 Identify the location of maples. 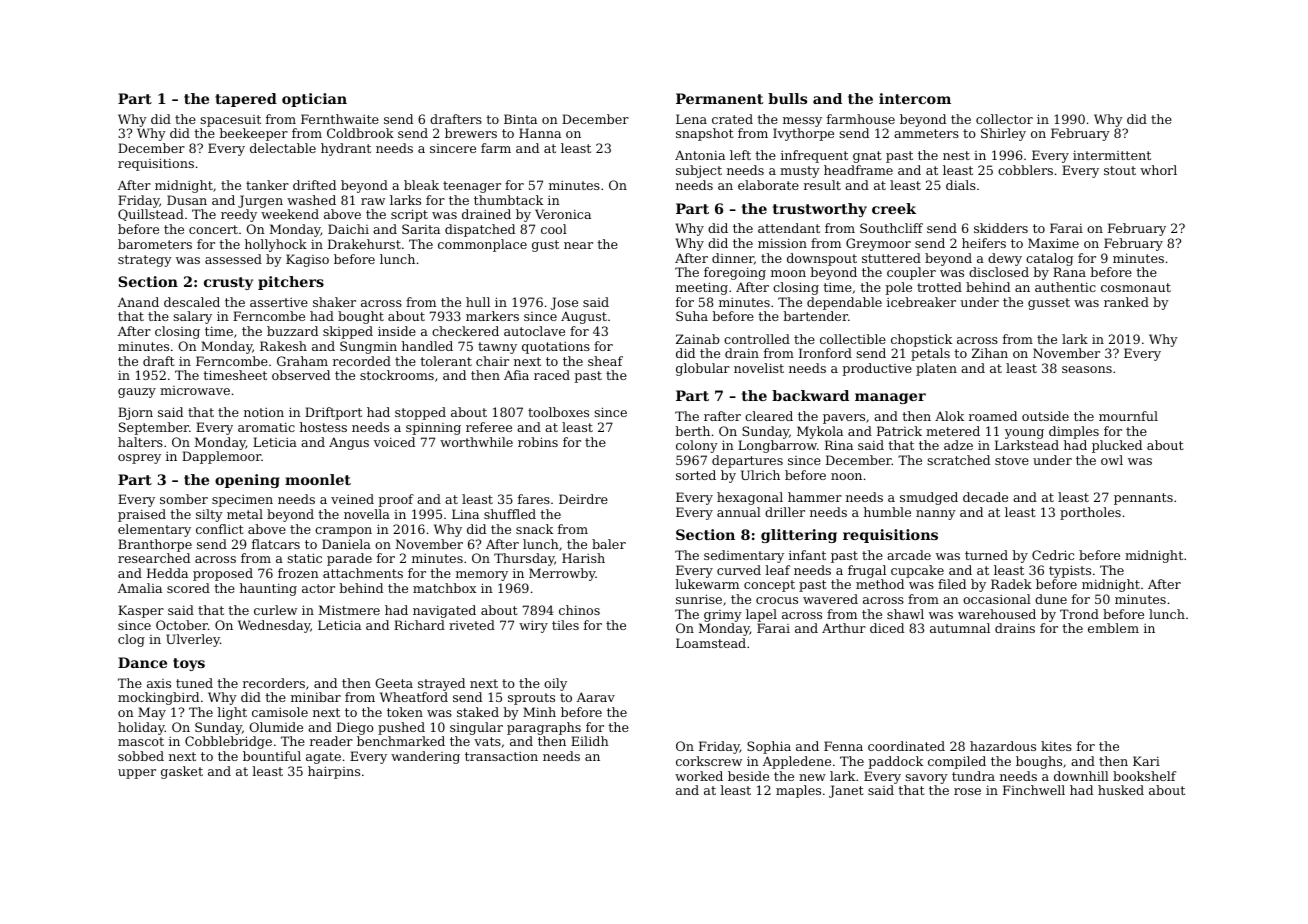
(798, 791).
